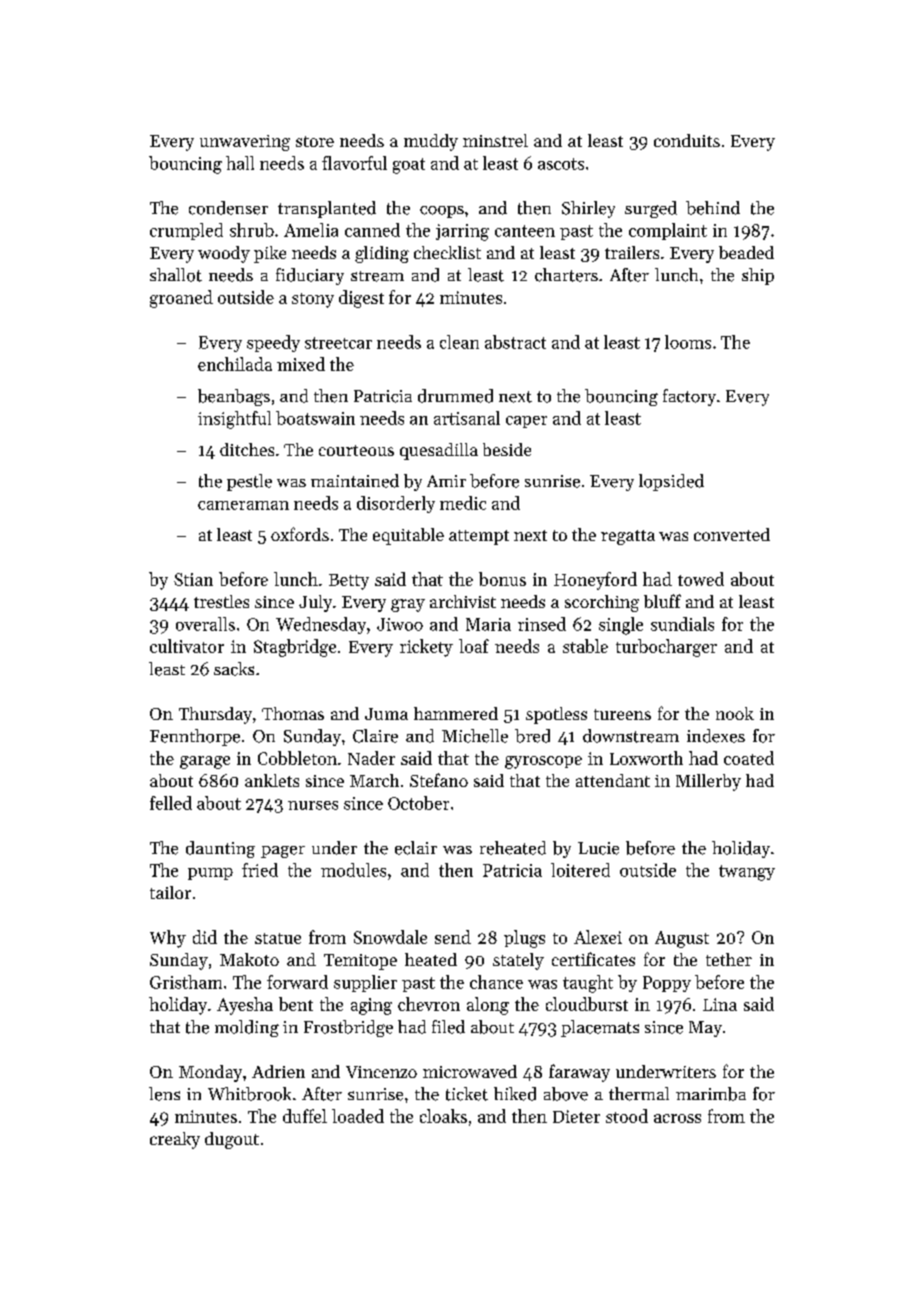  Describe the element at coordinates (542, 624) in the screenshot. I see `rinsed` at that location.
